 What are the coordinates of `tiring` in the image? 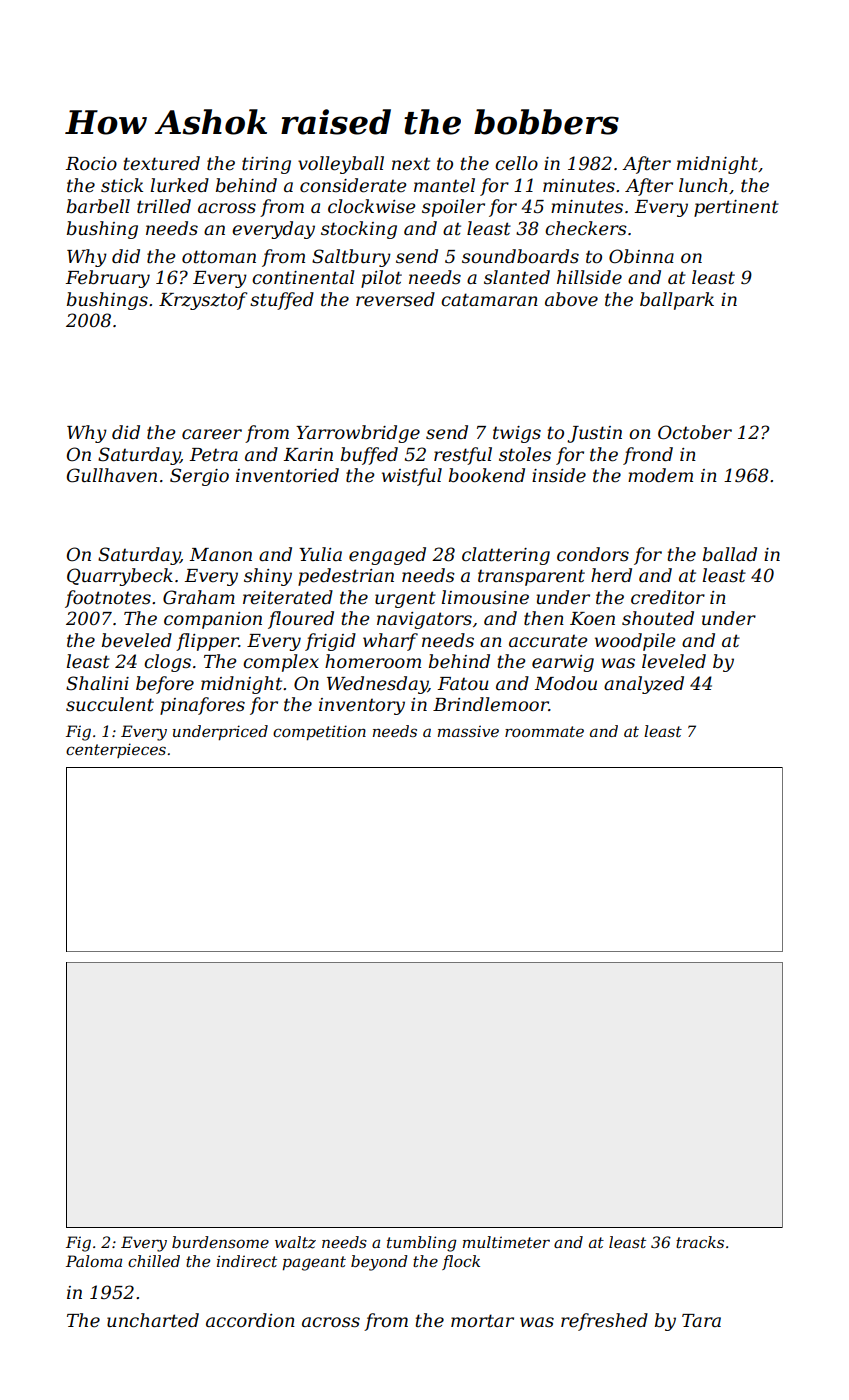 It's located at (266, 165).
